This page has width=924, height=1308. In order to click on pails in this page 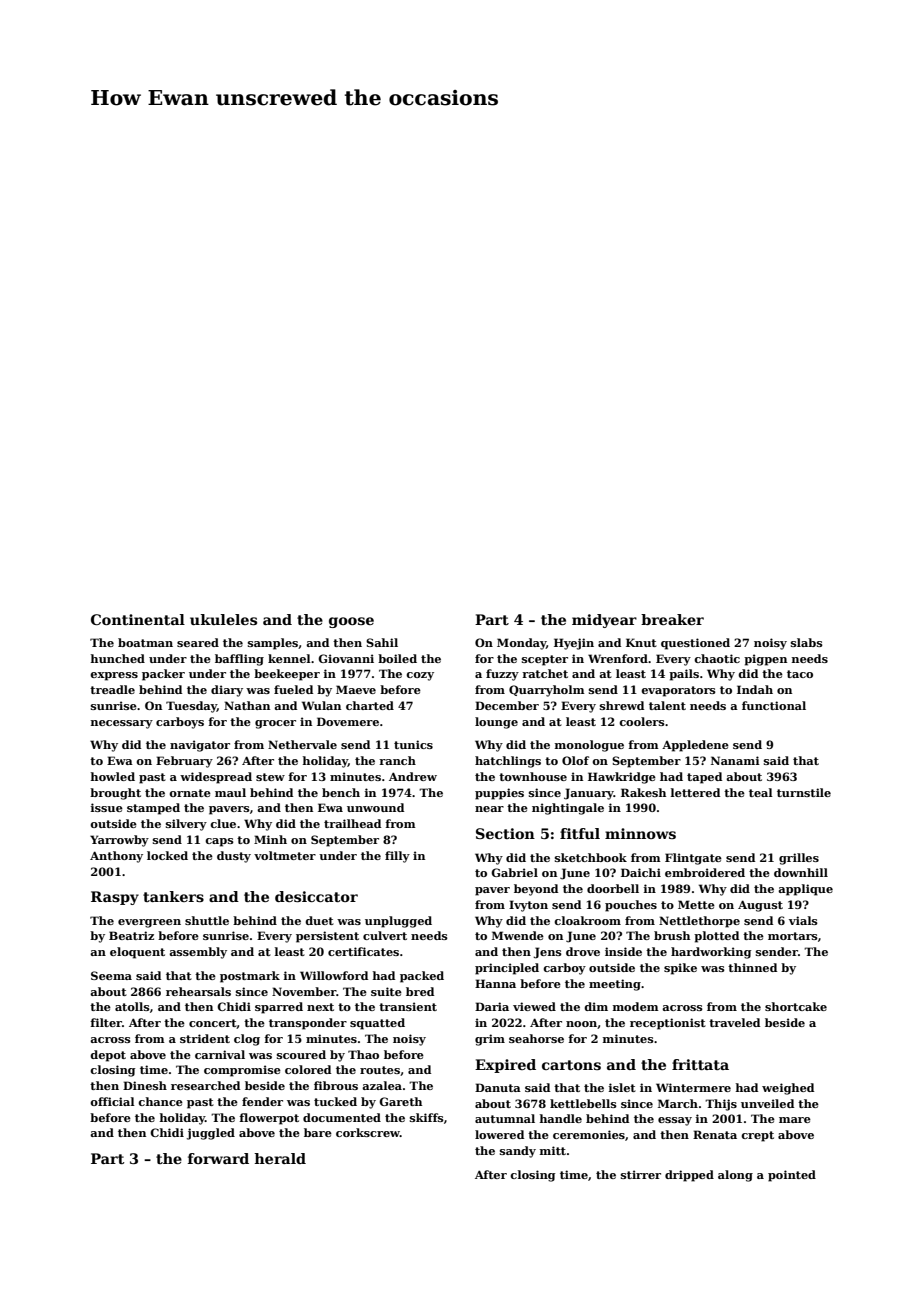, I will do `click(684, 675)`.
